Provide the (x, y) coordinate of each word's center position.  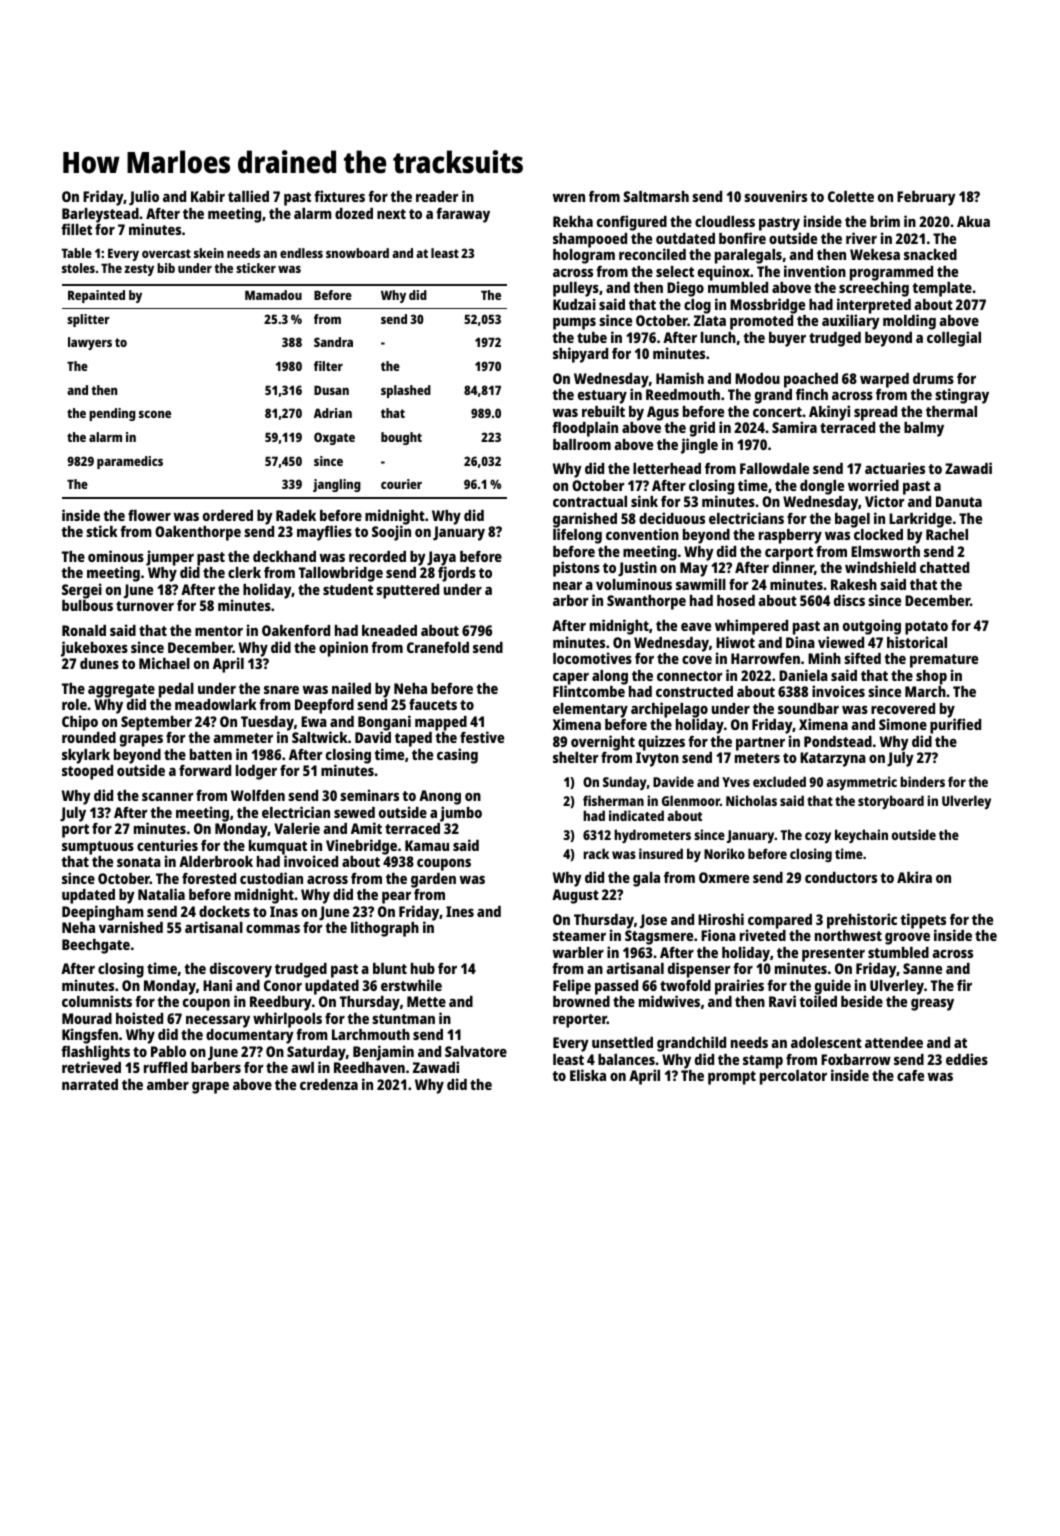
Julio (144, 198)
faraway (463, 215)
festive (482, 737)
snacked (930, 254)
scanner (167, 796)
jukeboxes (94, 649)
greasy (932, 1004)
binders (922, 781)
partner (760, 744)
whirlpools (287, 1020)
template (942, 289)
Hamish (680, 378)
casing (457, 756)
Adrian (333, 413)
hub (423, 968)
